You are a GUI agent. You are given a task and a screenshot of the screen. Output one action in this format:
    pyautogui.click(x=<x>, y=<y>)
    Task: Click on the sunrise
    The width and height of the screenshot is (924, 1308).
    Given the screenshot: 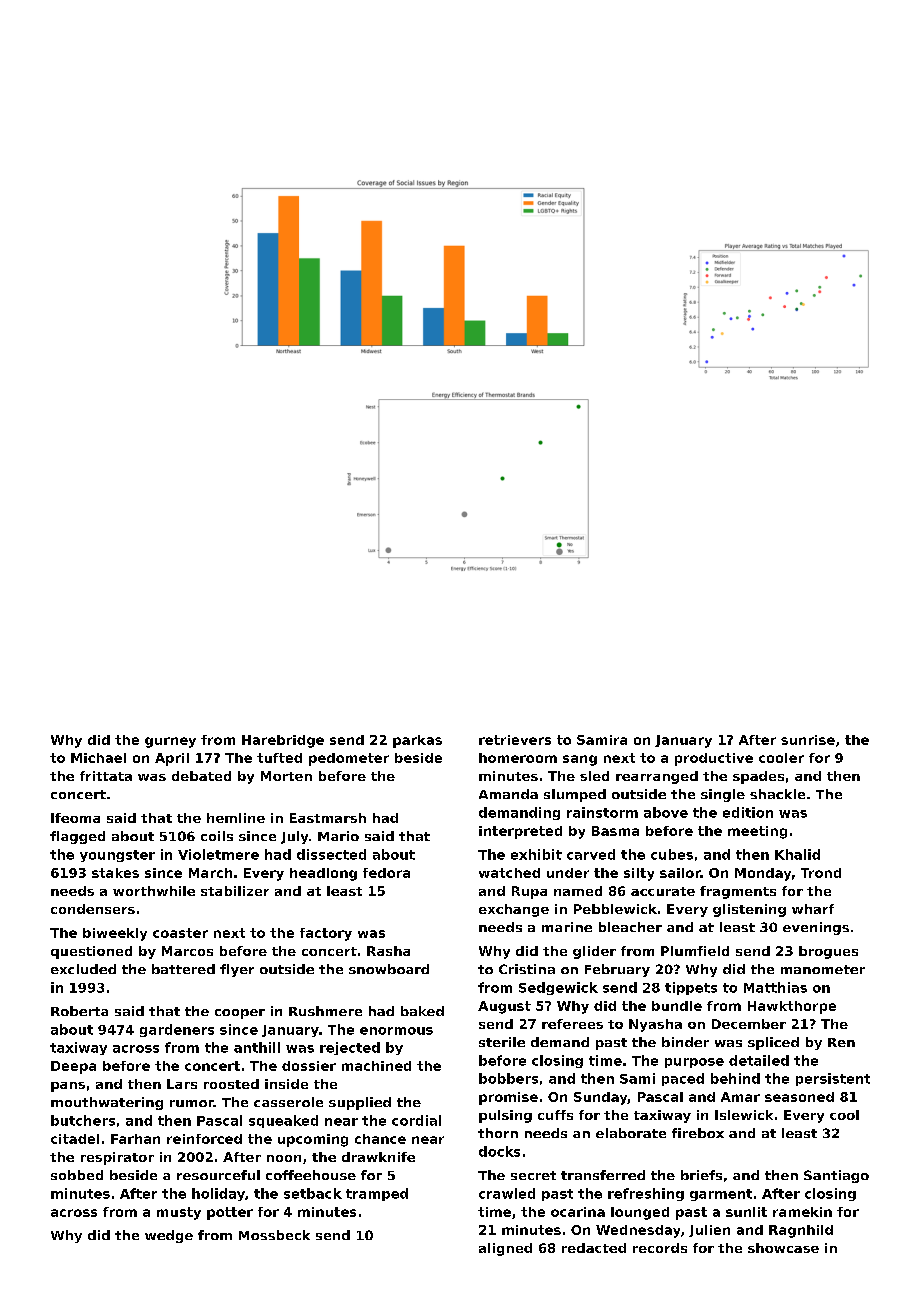 What is the action you would take?
    pyautogui.click(x=808, y=740)
